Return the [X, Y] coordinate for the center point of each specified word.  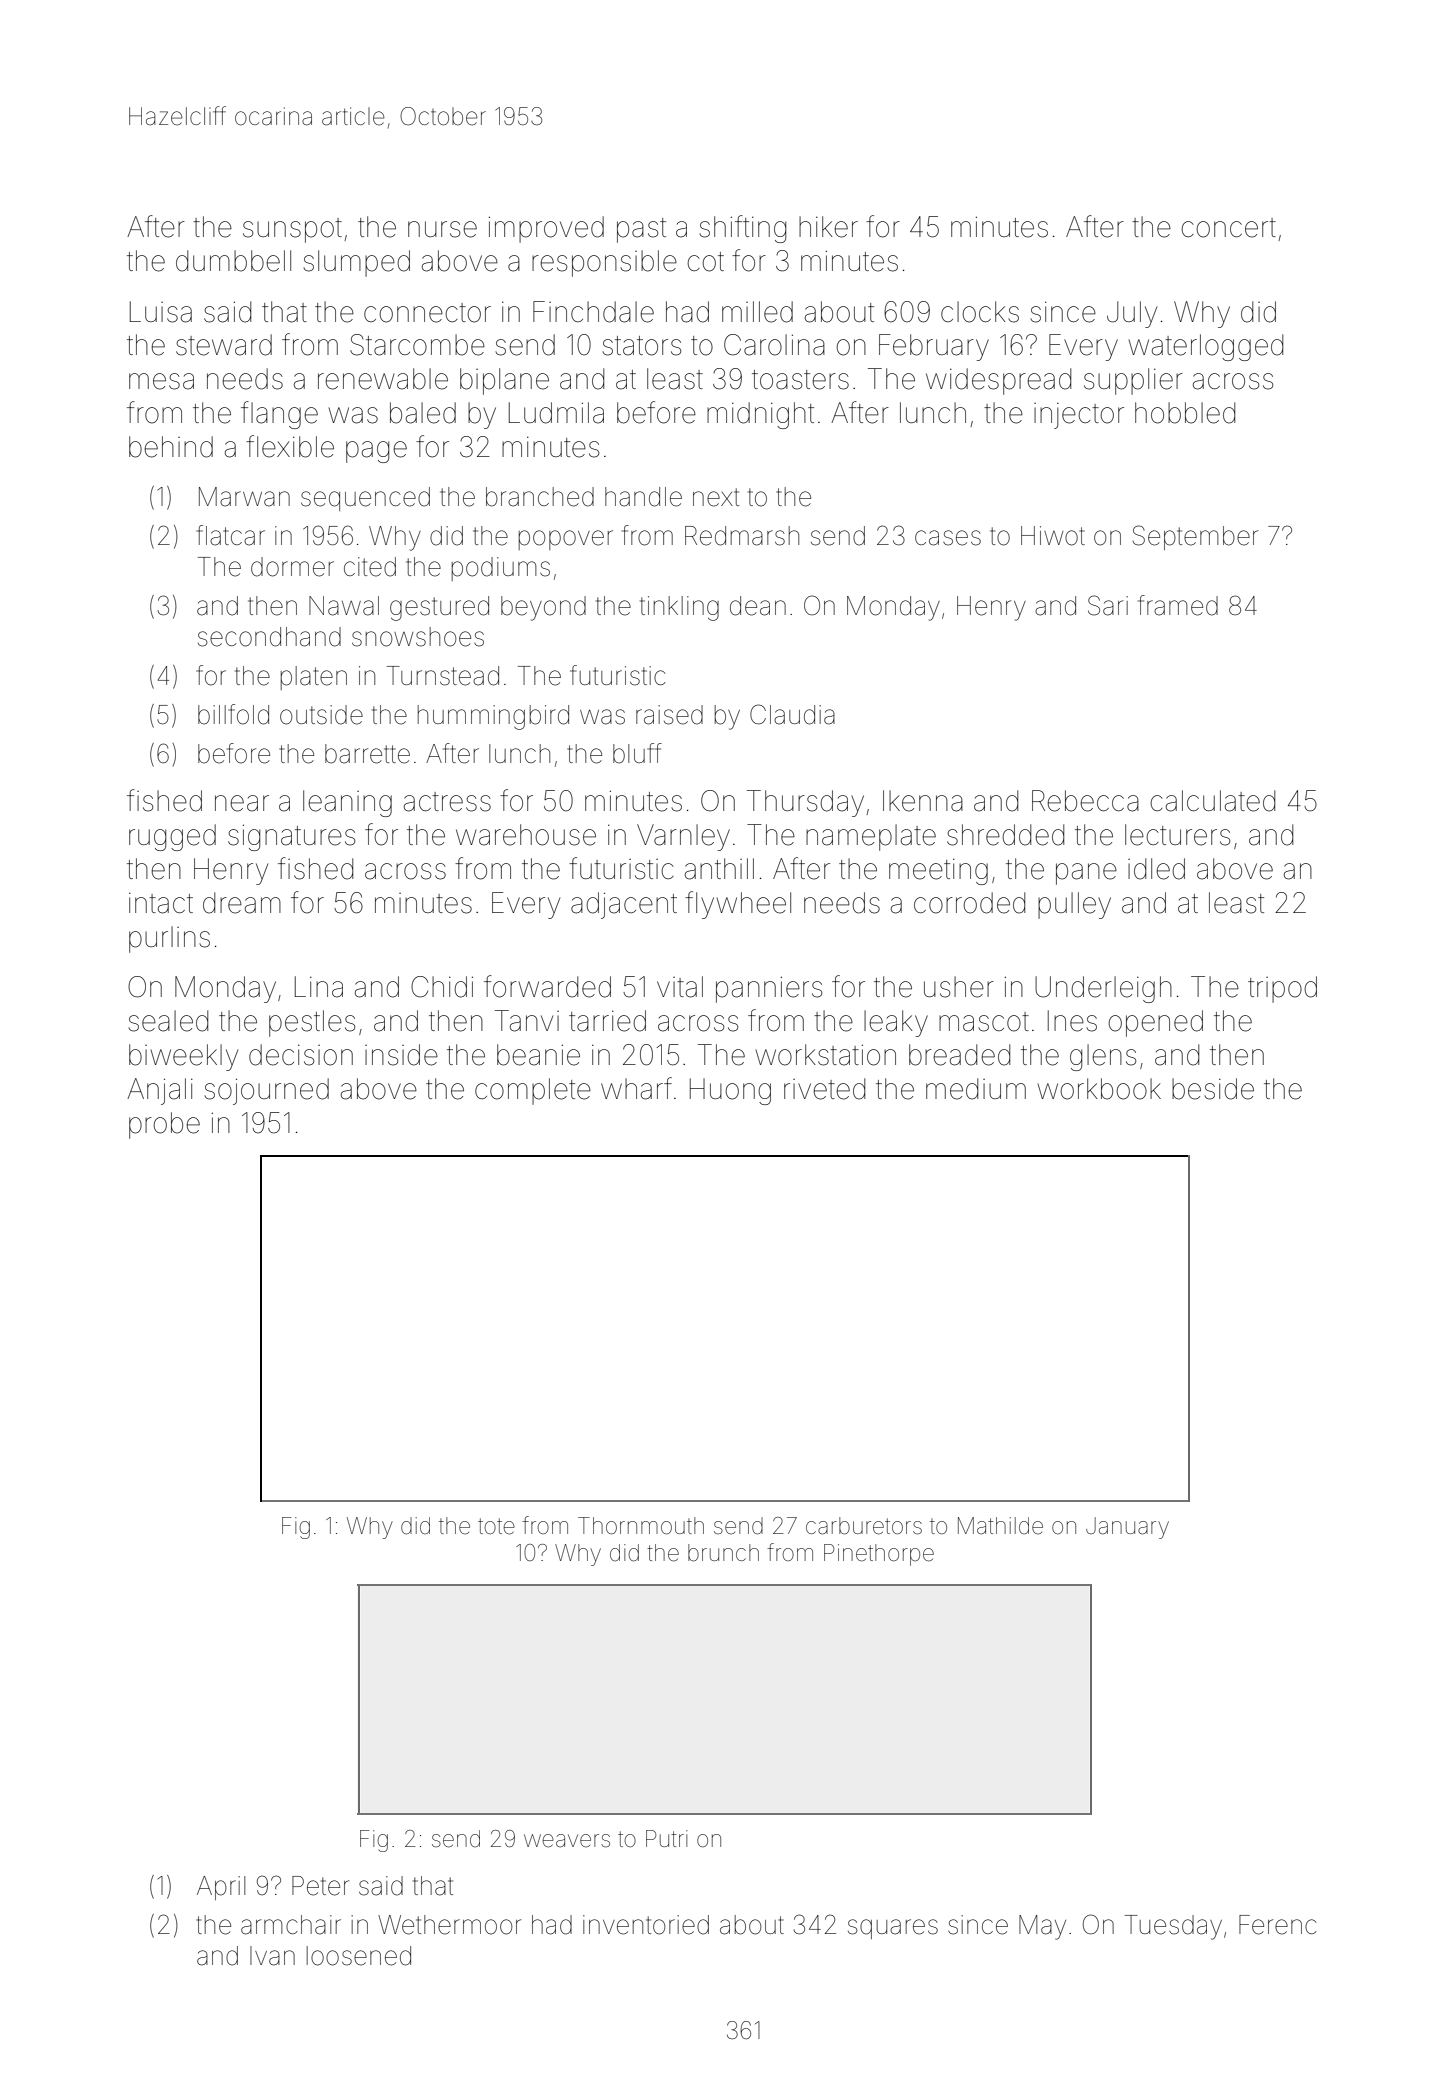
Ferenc [1278, 1925]
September [1195, 537]
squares [893, 1929]
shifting [742, 229]
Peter [320, 1886]
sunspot [292, 230]
